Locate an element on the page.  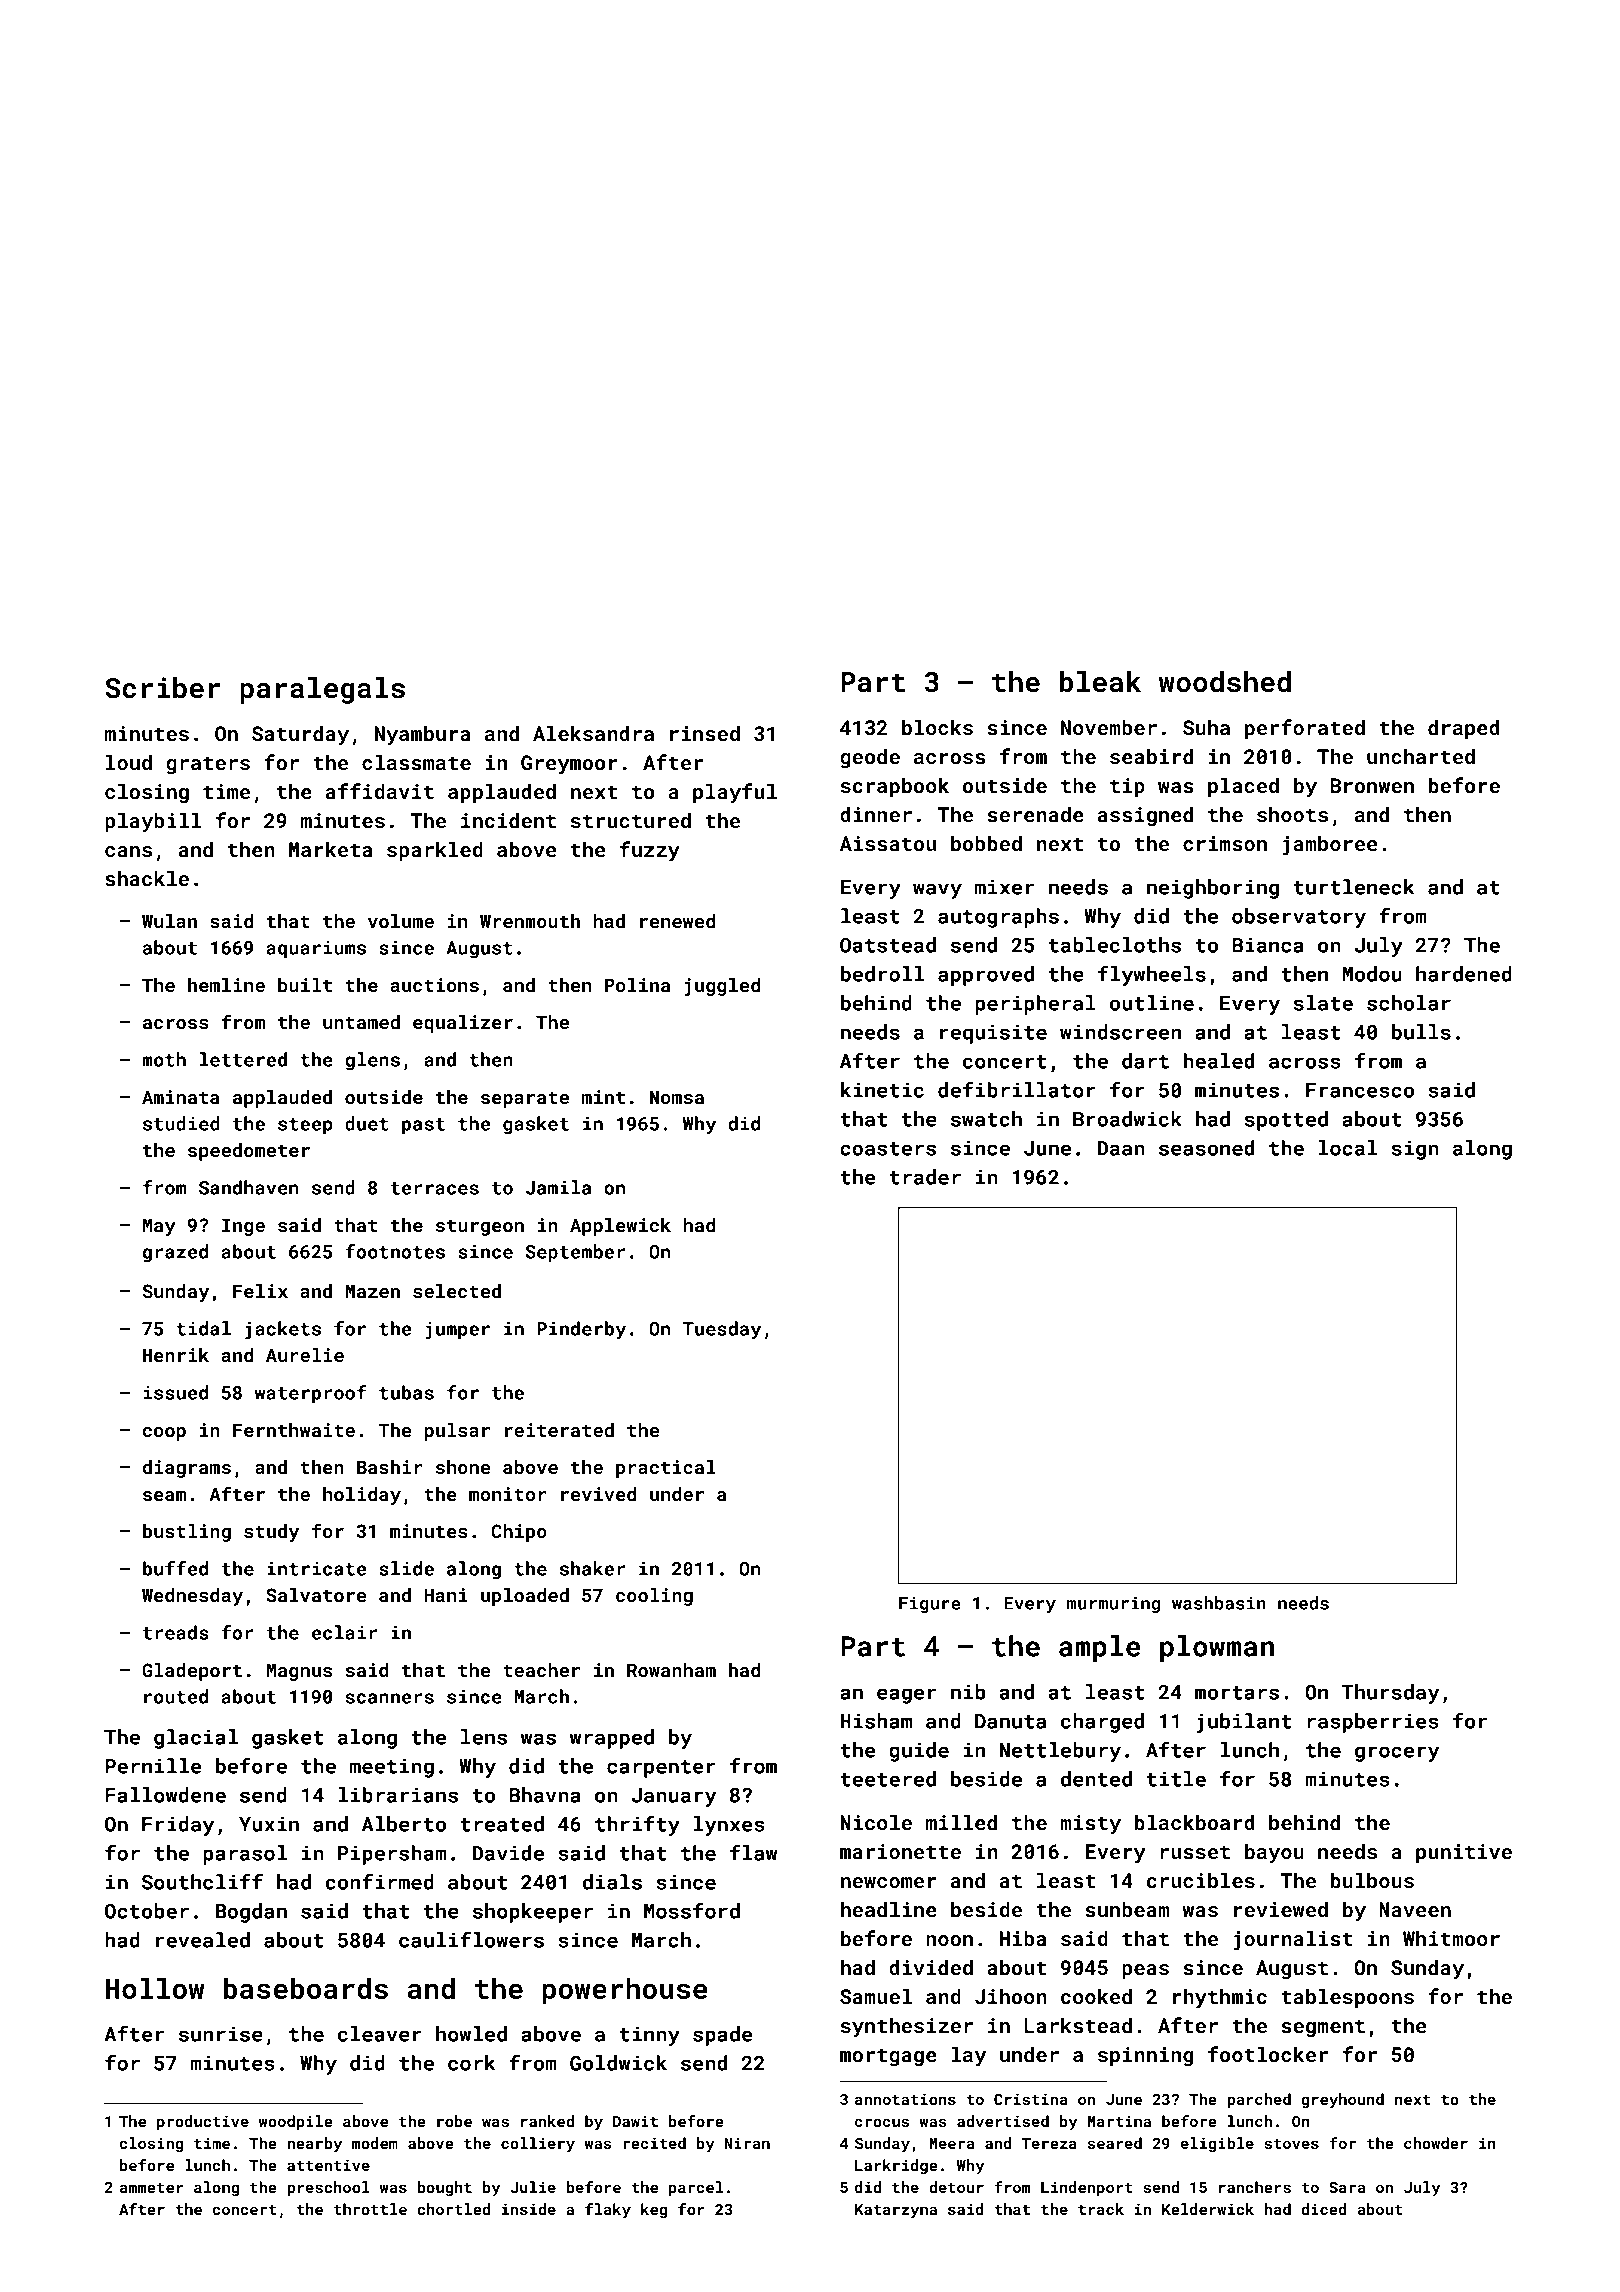
Niran is located at coordinates (747, 2143).
